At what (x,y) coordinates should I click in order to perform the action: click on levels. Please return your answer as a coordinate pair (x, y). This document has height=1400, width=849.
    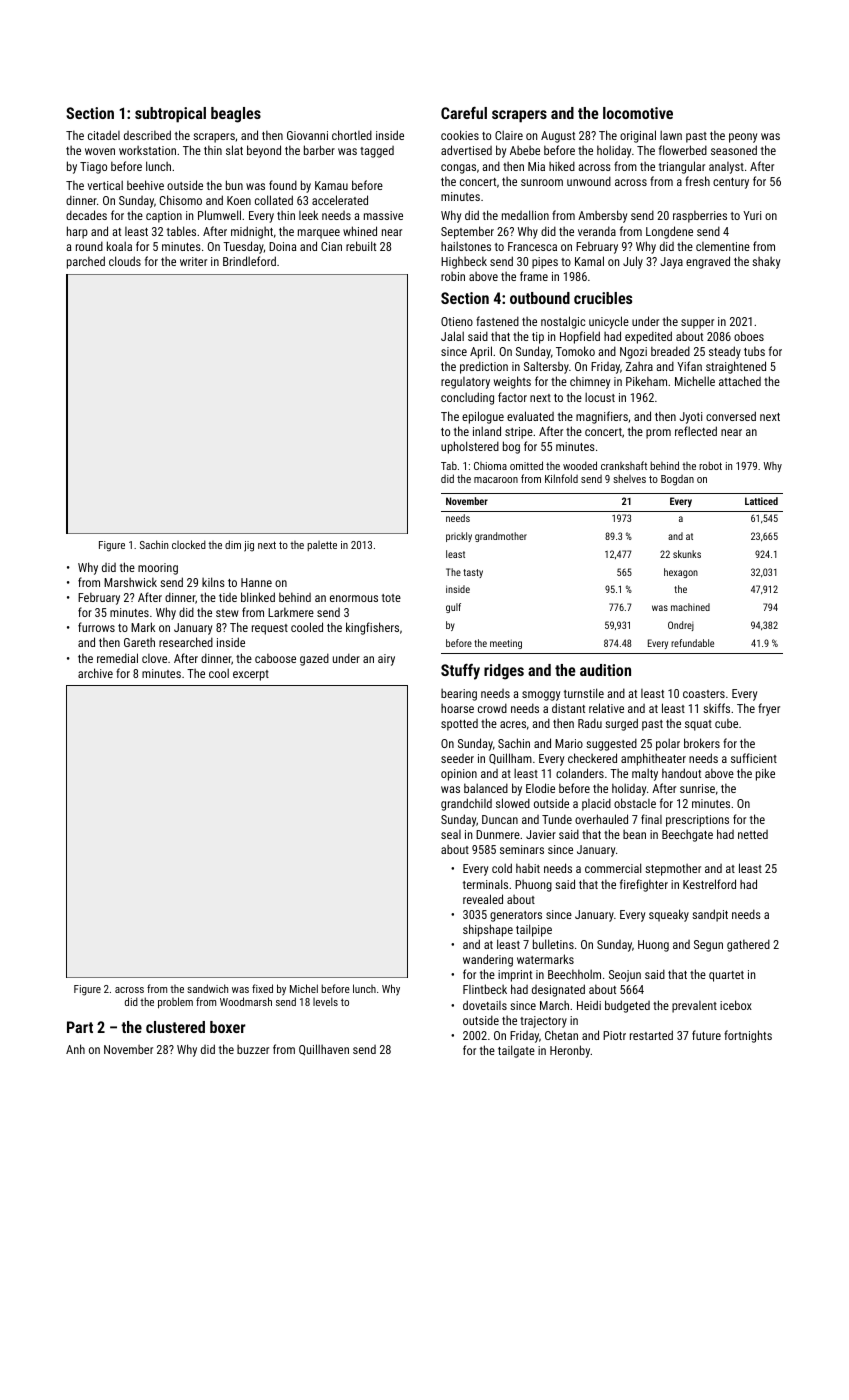
    Looking at the image, I should click on (325, 1001).
